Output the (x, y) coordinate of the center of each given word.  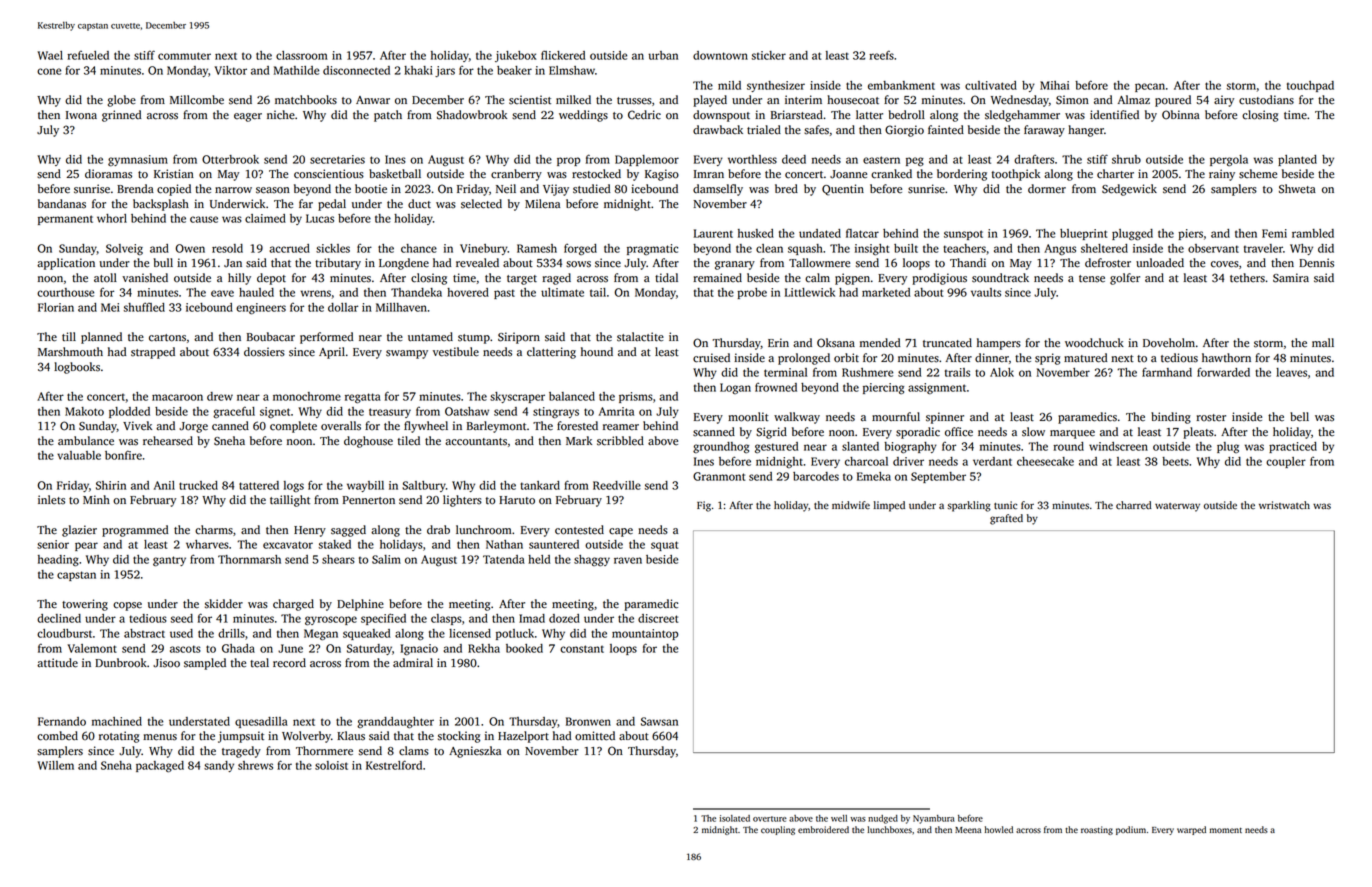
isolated (735, 818)
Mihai (1054, 85)
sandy (219, 766)
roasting (1097, 830)
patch (388, 116)
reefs (881, 55)
